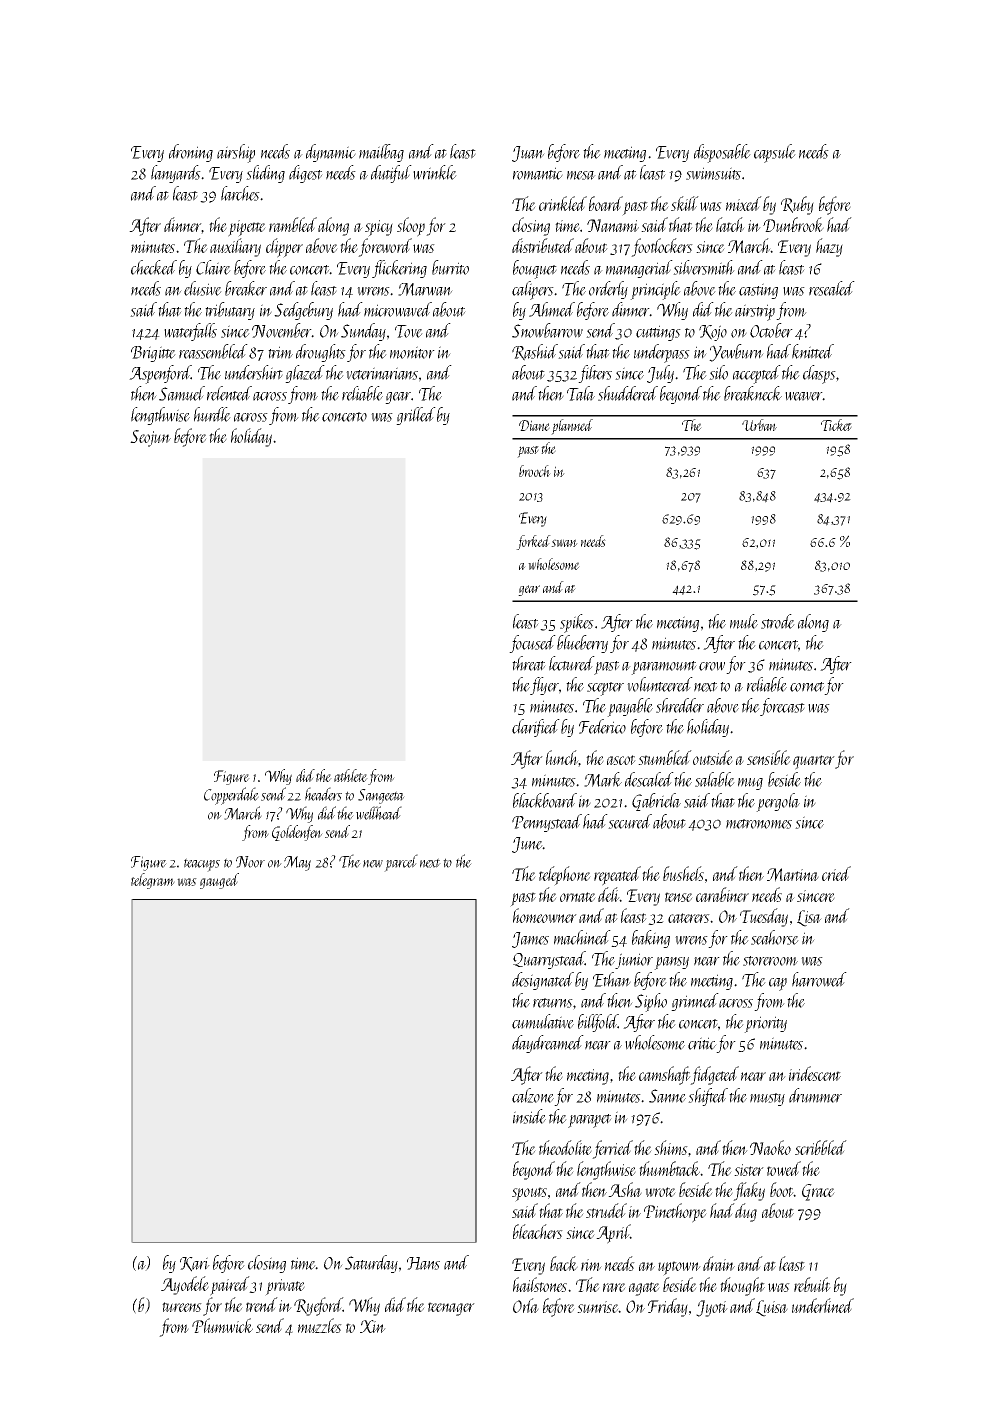  I want to click on quarter, so click(814, 762).
